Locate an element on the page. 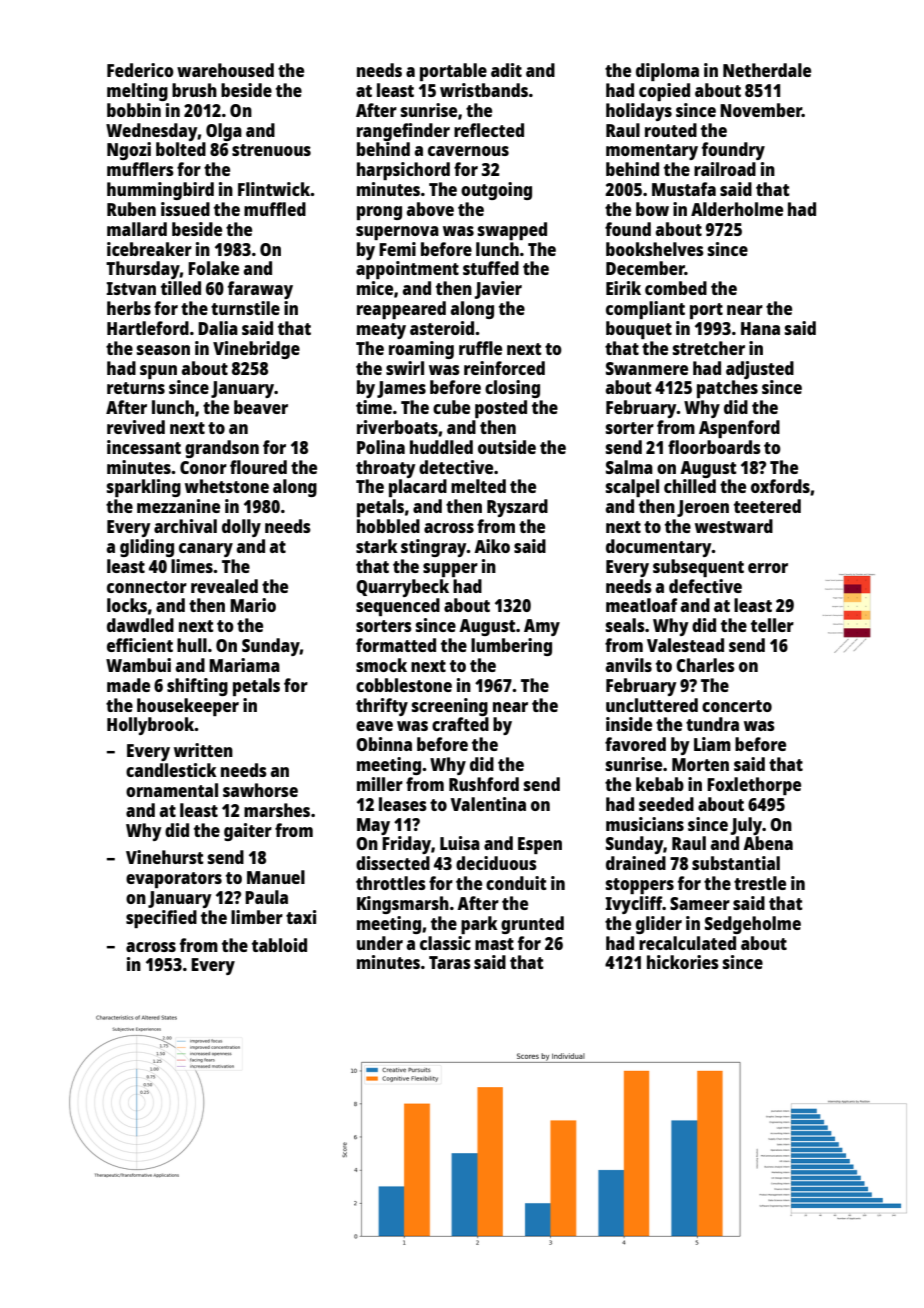  copied is located at coordinates (664, 92).
